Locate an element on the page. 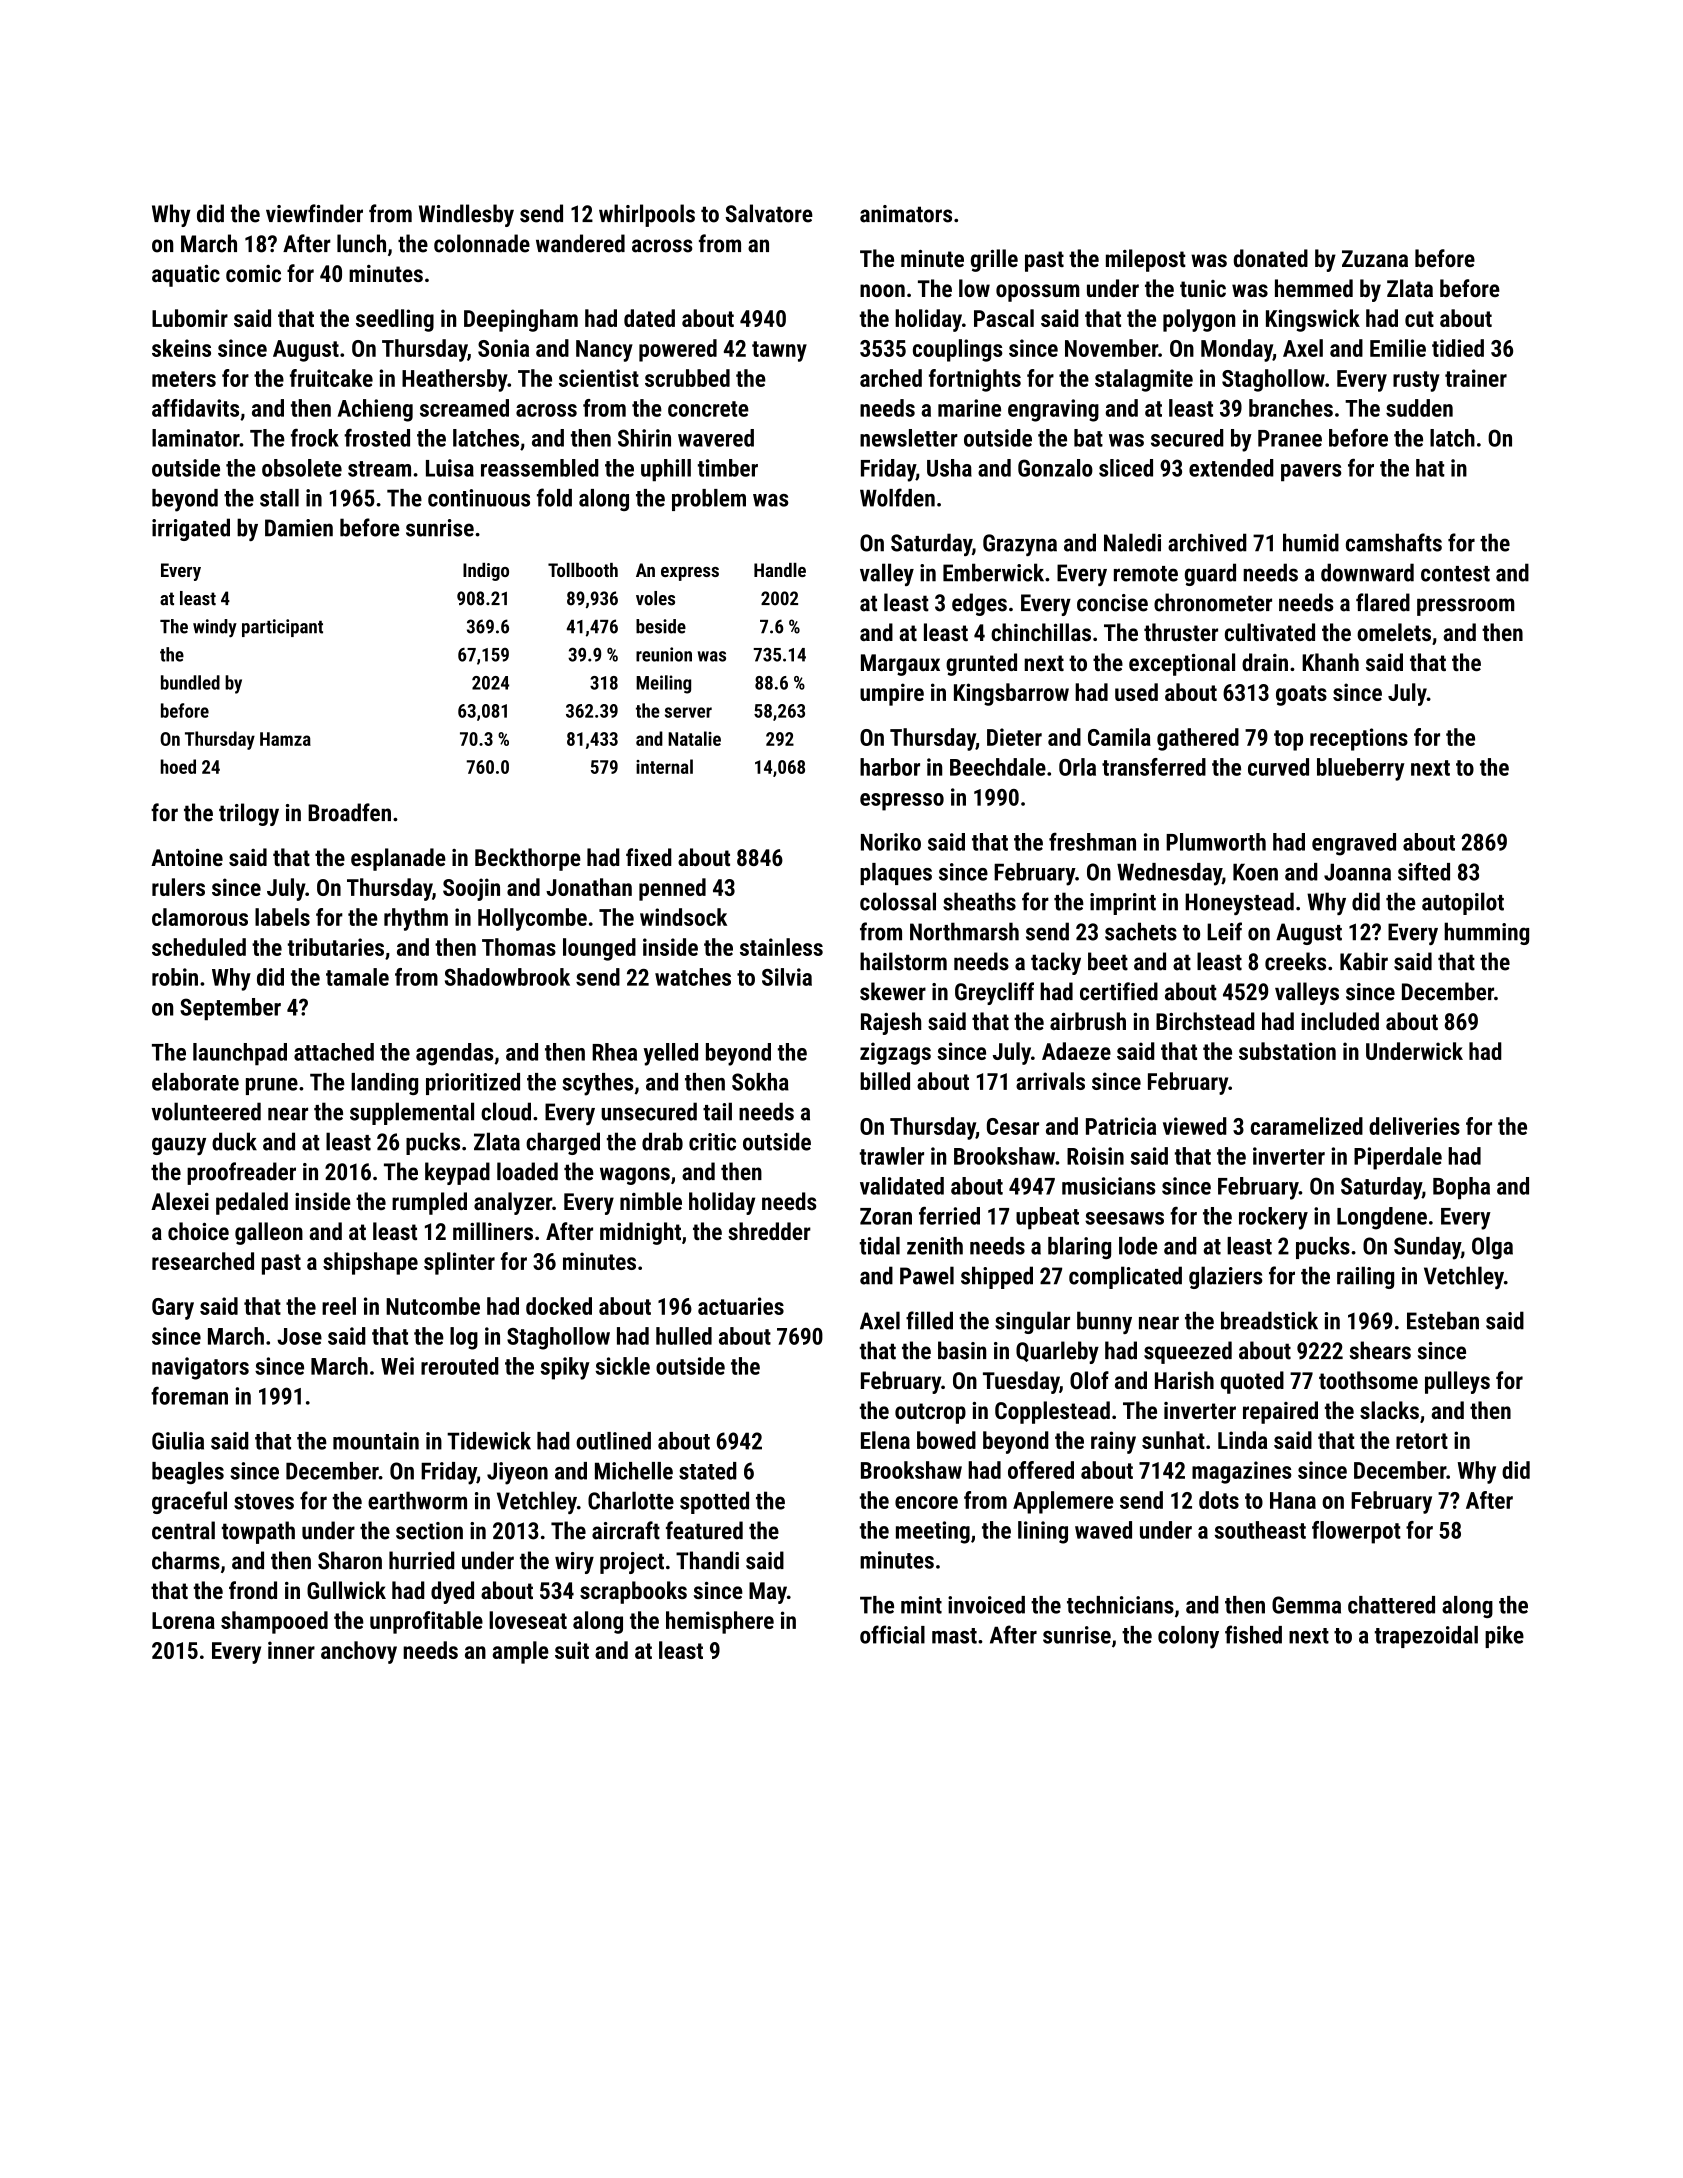 The width and height of the document is (1683, 2178). Soojin is located at coordinates (471, 889).
